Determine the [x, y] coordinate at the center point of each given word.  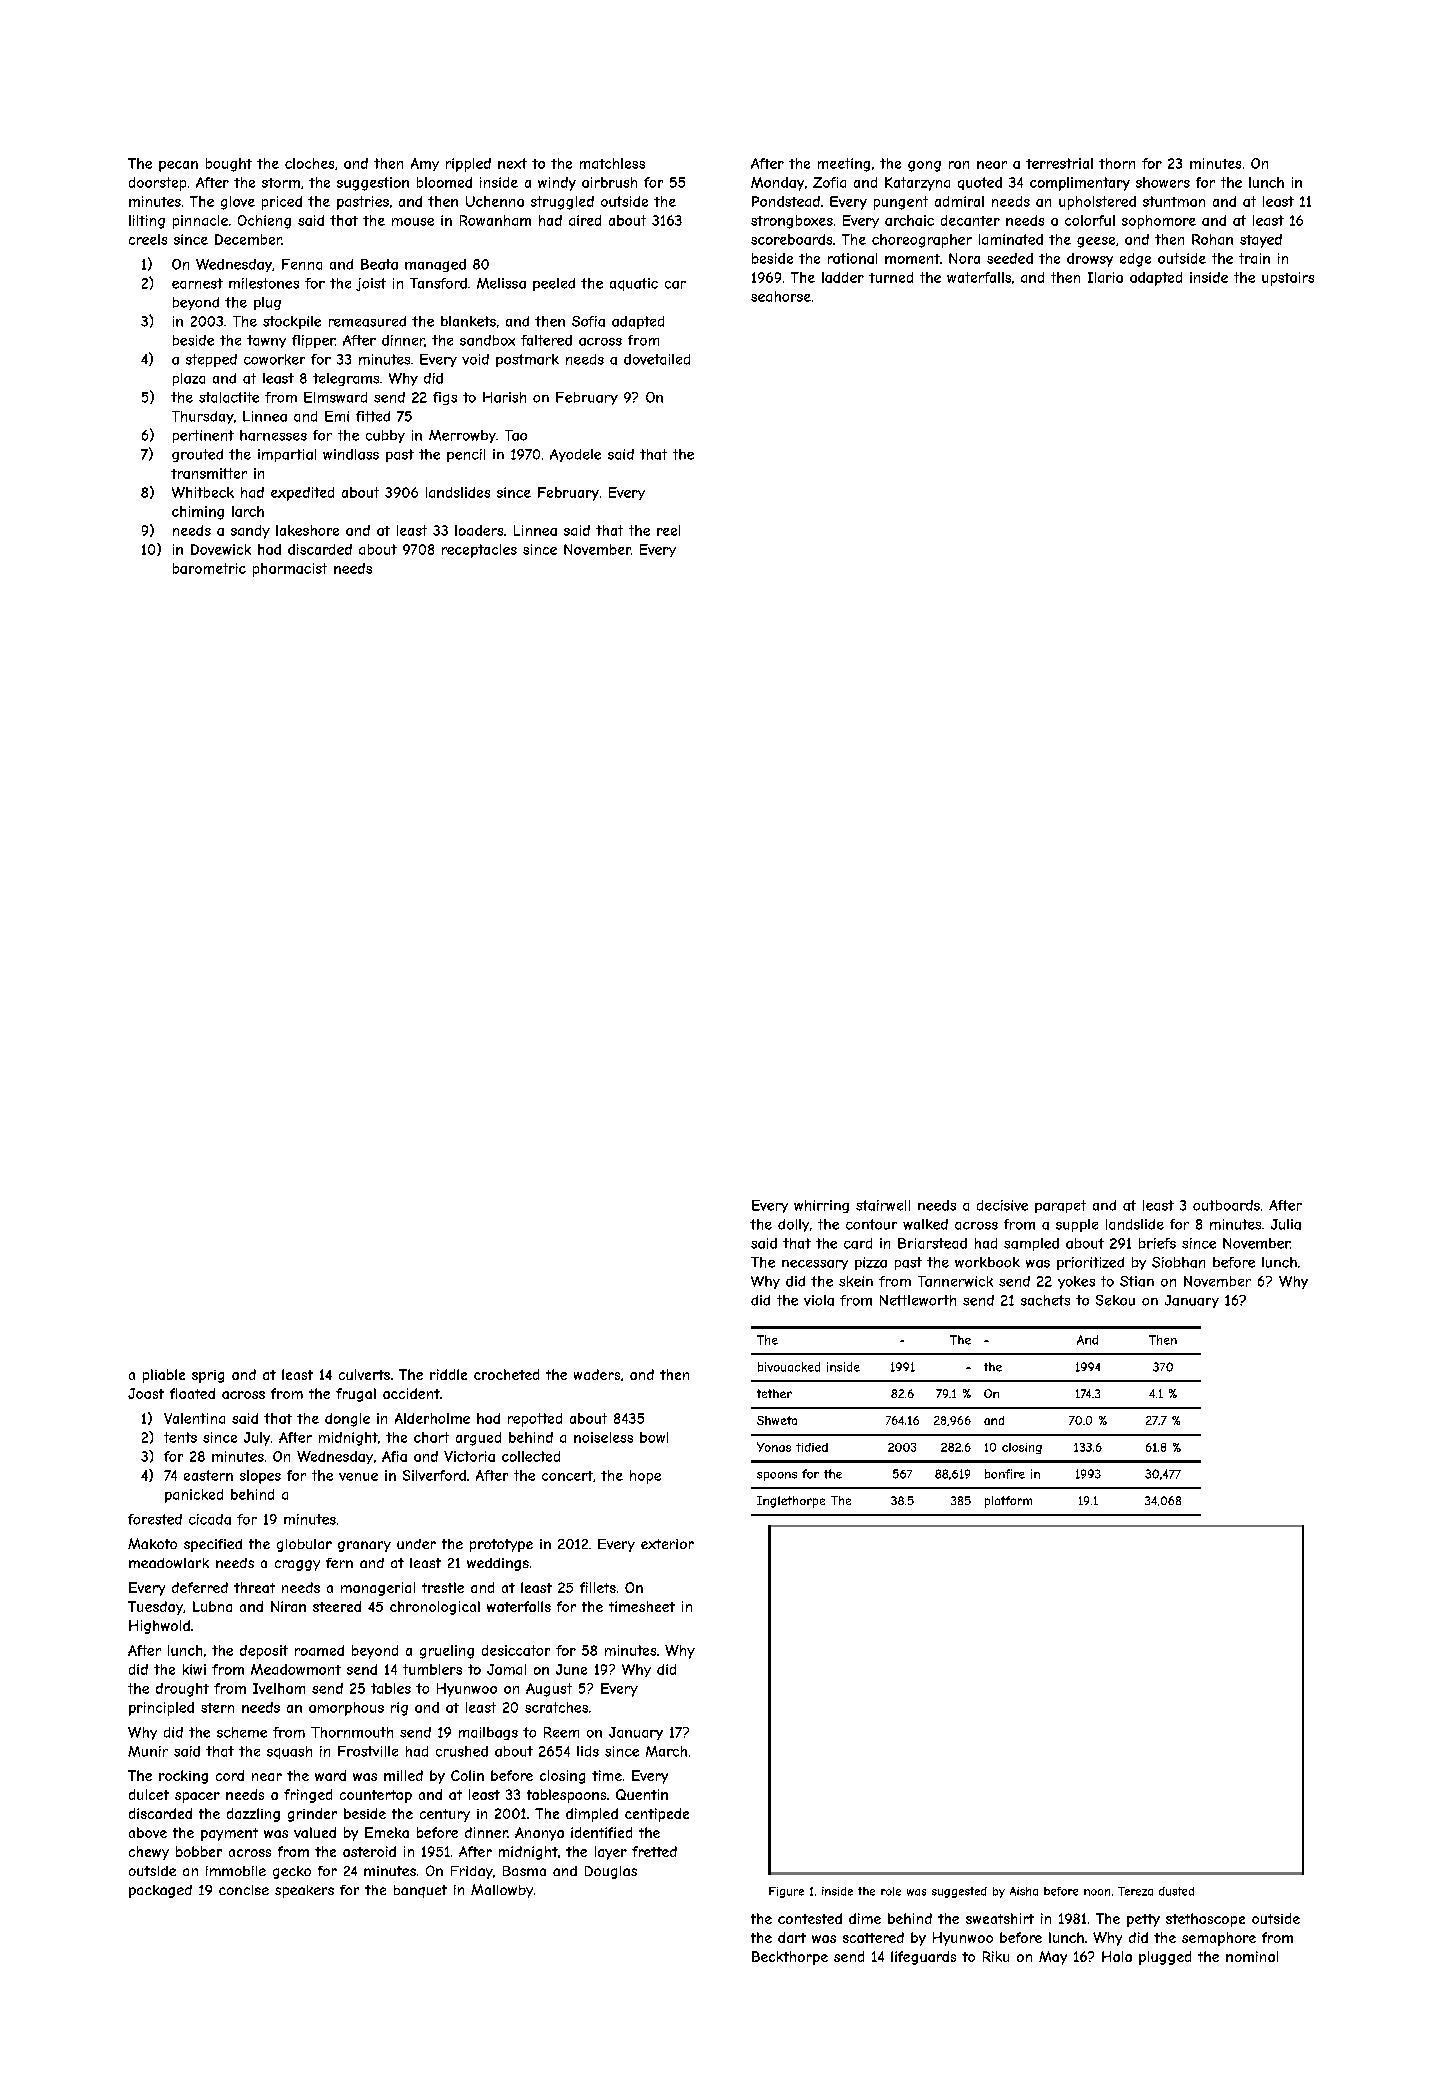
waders [597, 1374]
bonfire [1005, 1474]
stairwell [883, 1205]
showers [1163, 182]
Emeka [387, 1832]
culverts [364, 1374]
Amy [425, 164]
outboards [1226, 1205]
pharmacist [290, 570]
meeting [844, 165]
